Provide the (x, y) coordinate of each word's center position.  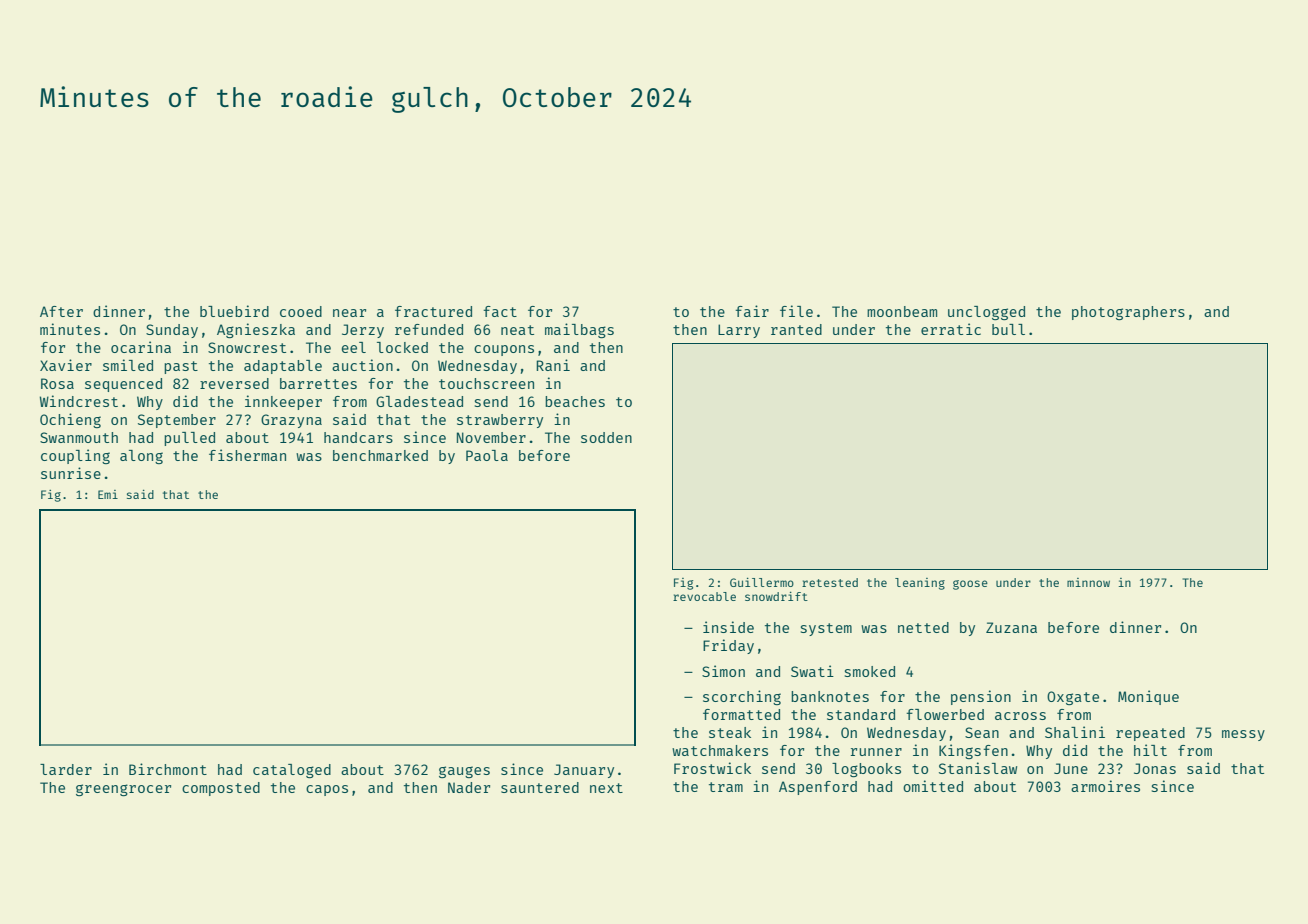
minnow (1088, 582)
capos (327, 790)
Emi (108, 494)
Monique (1148, 697)
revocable (704, 596)
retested (830, 582)
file (796, 311)
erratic (951, 329)
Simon (723, 671)
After (61, 311)
